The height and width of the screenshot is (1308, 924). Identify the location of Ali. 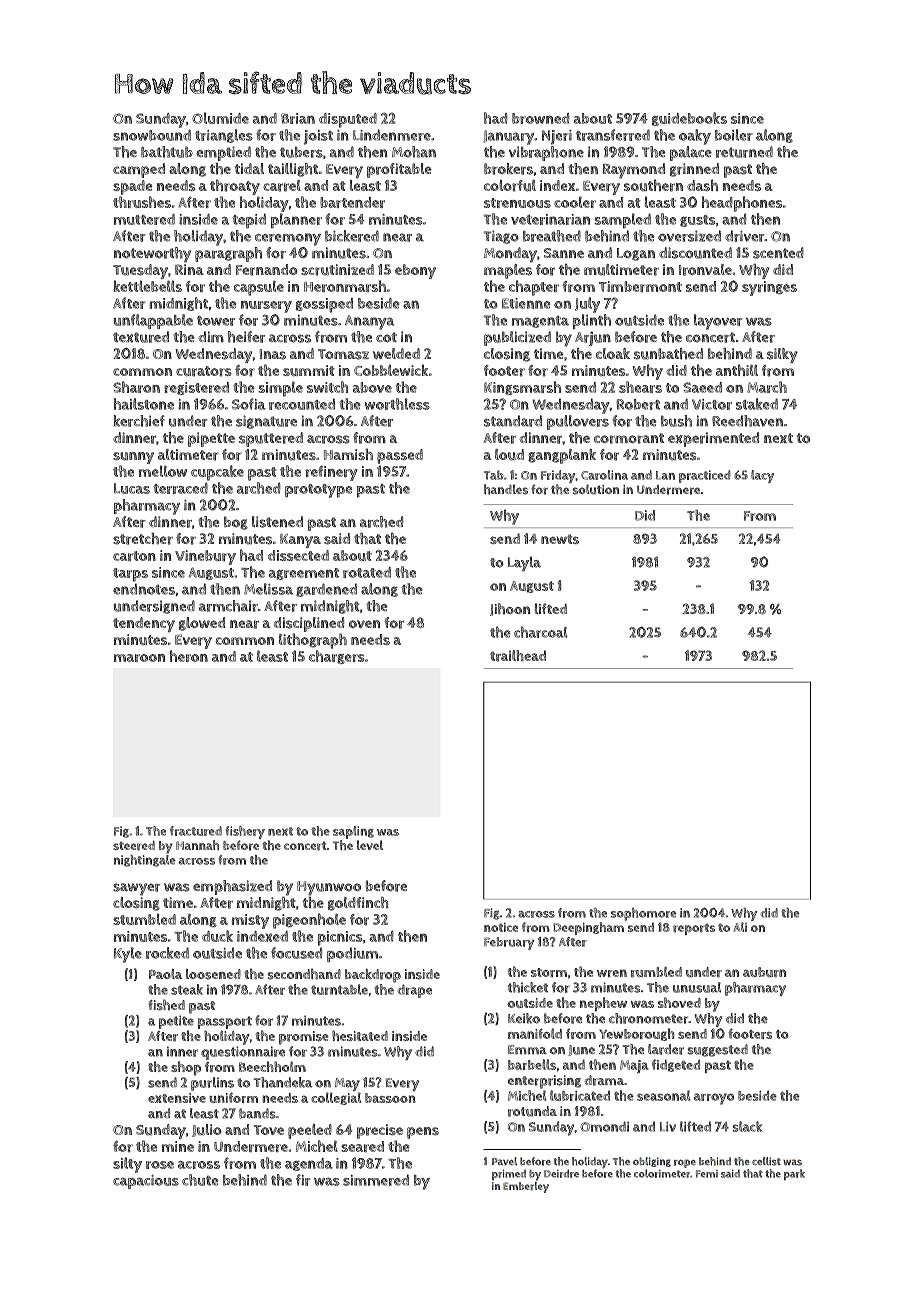
(740, 927).
